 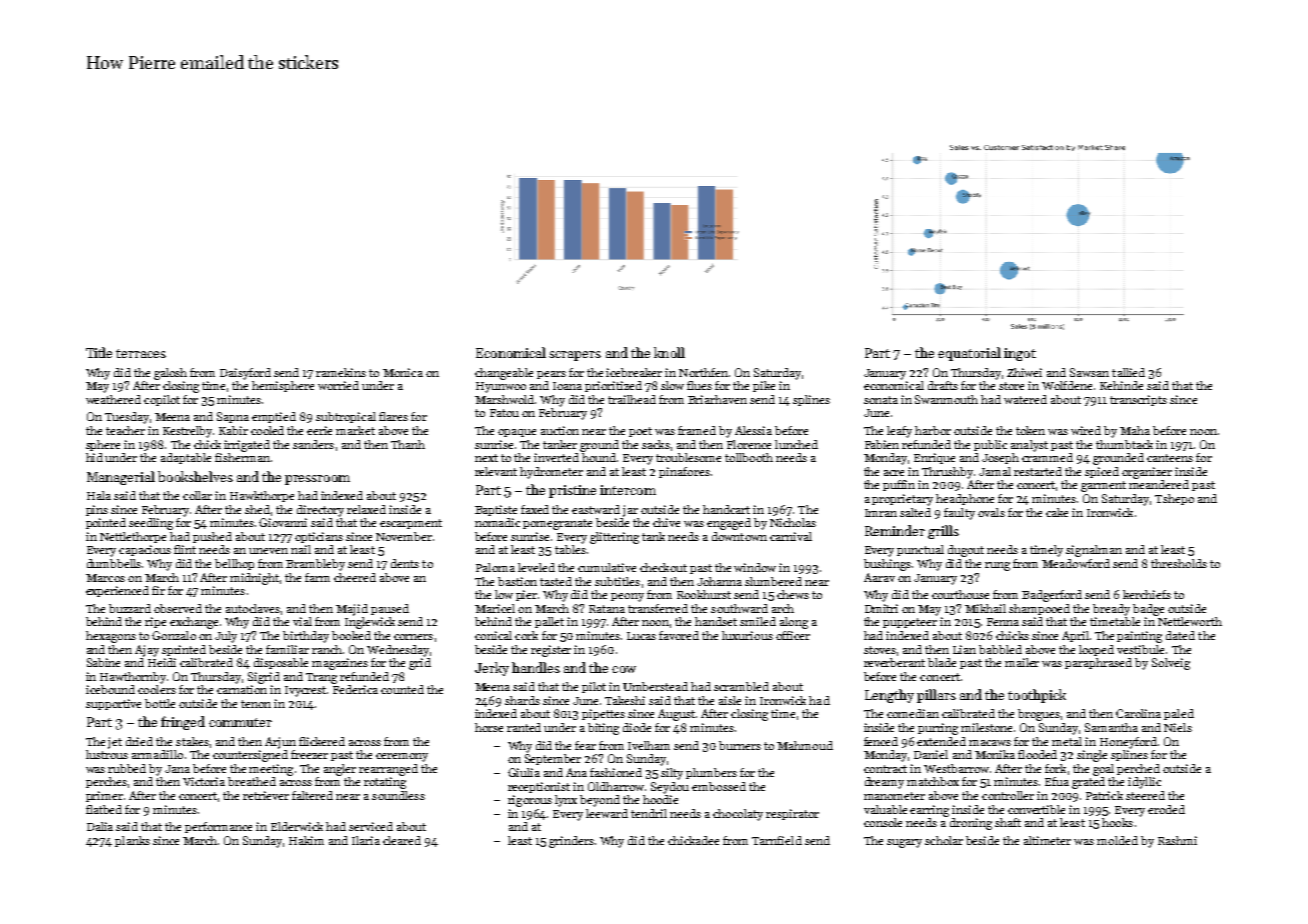 I want to click on pike, so click(x=764, y=386).
